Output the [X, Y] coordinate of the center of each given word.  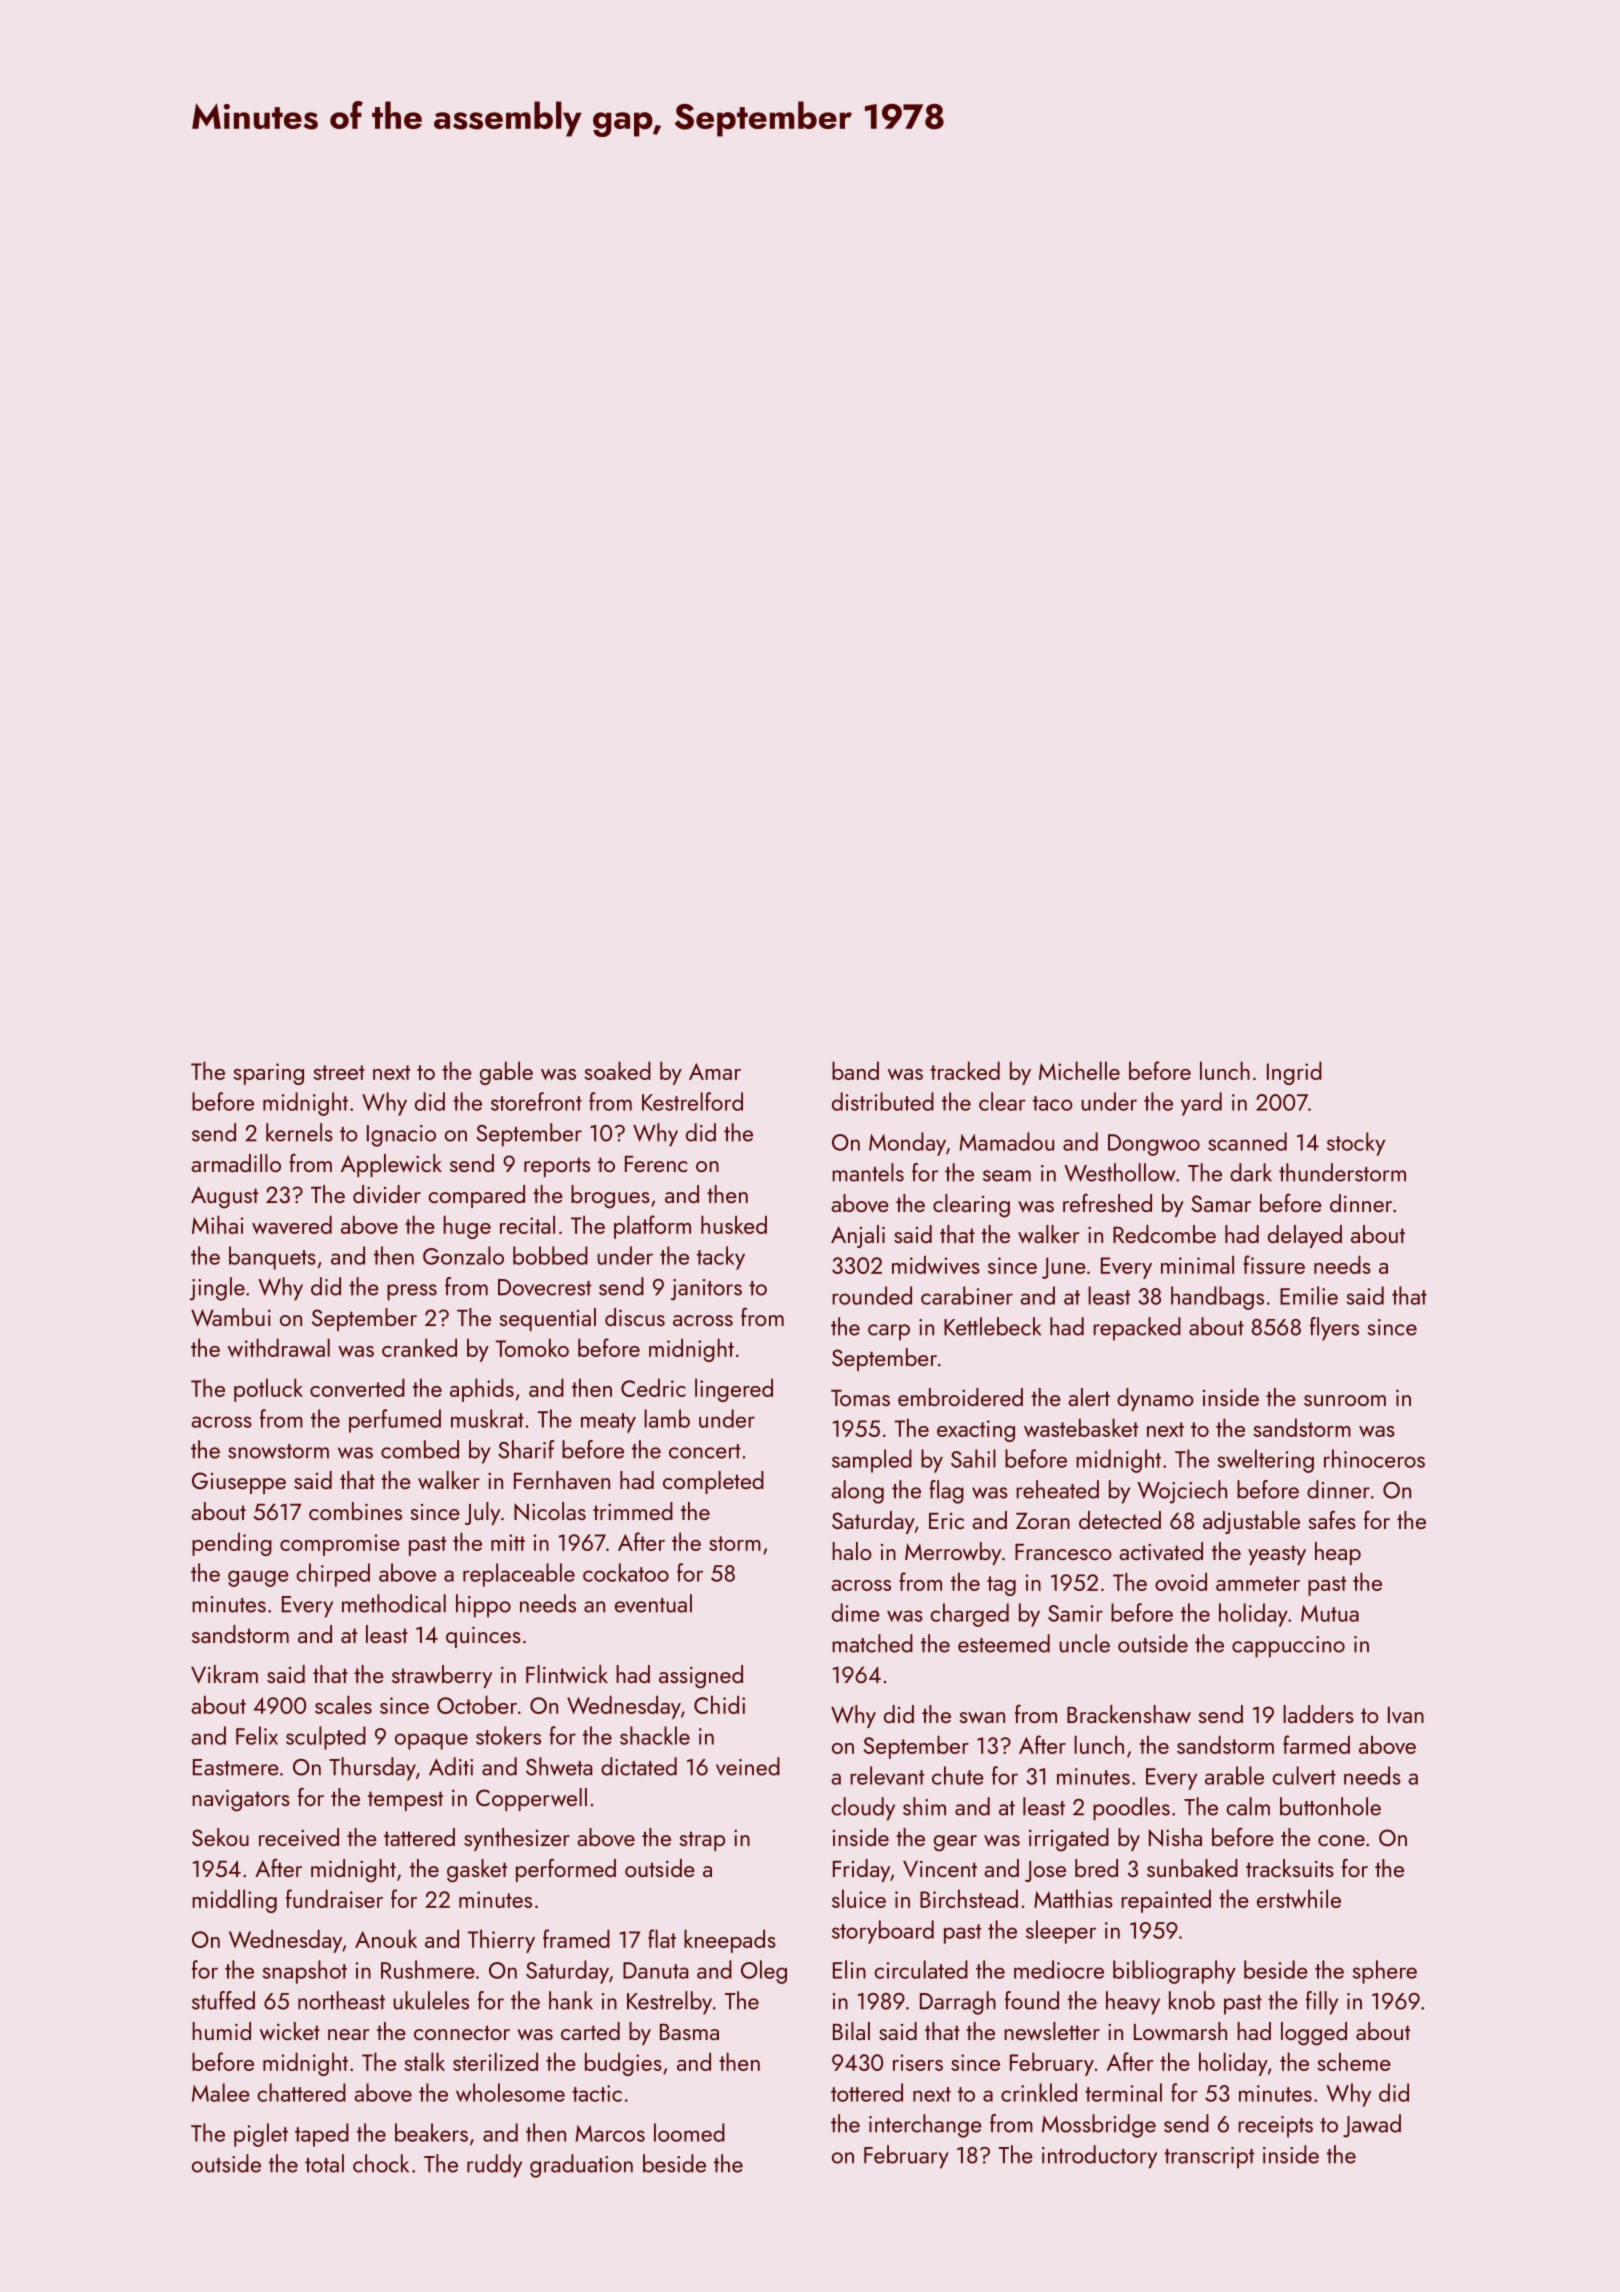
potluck [268, 1390]
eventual [653, 1603]
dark [1251, 1172]
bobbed [550, 1255]
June [1064, 1268]
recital [527, 1224]
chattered [301, 2092]
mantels [868, 1172]
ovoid [1181, 1581]
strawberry [442, 1676]
